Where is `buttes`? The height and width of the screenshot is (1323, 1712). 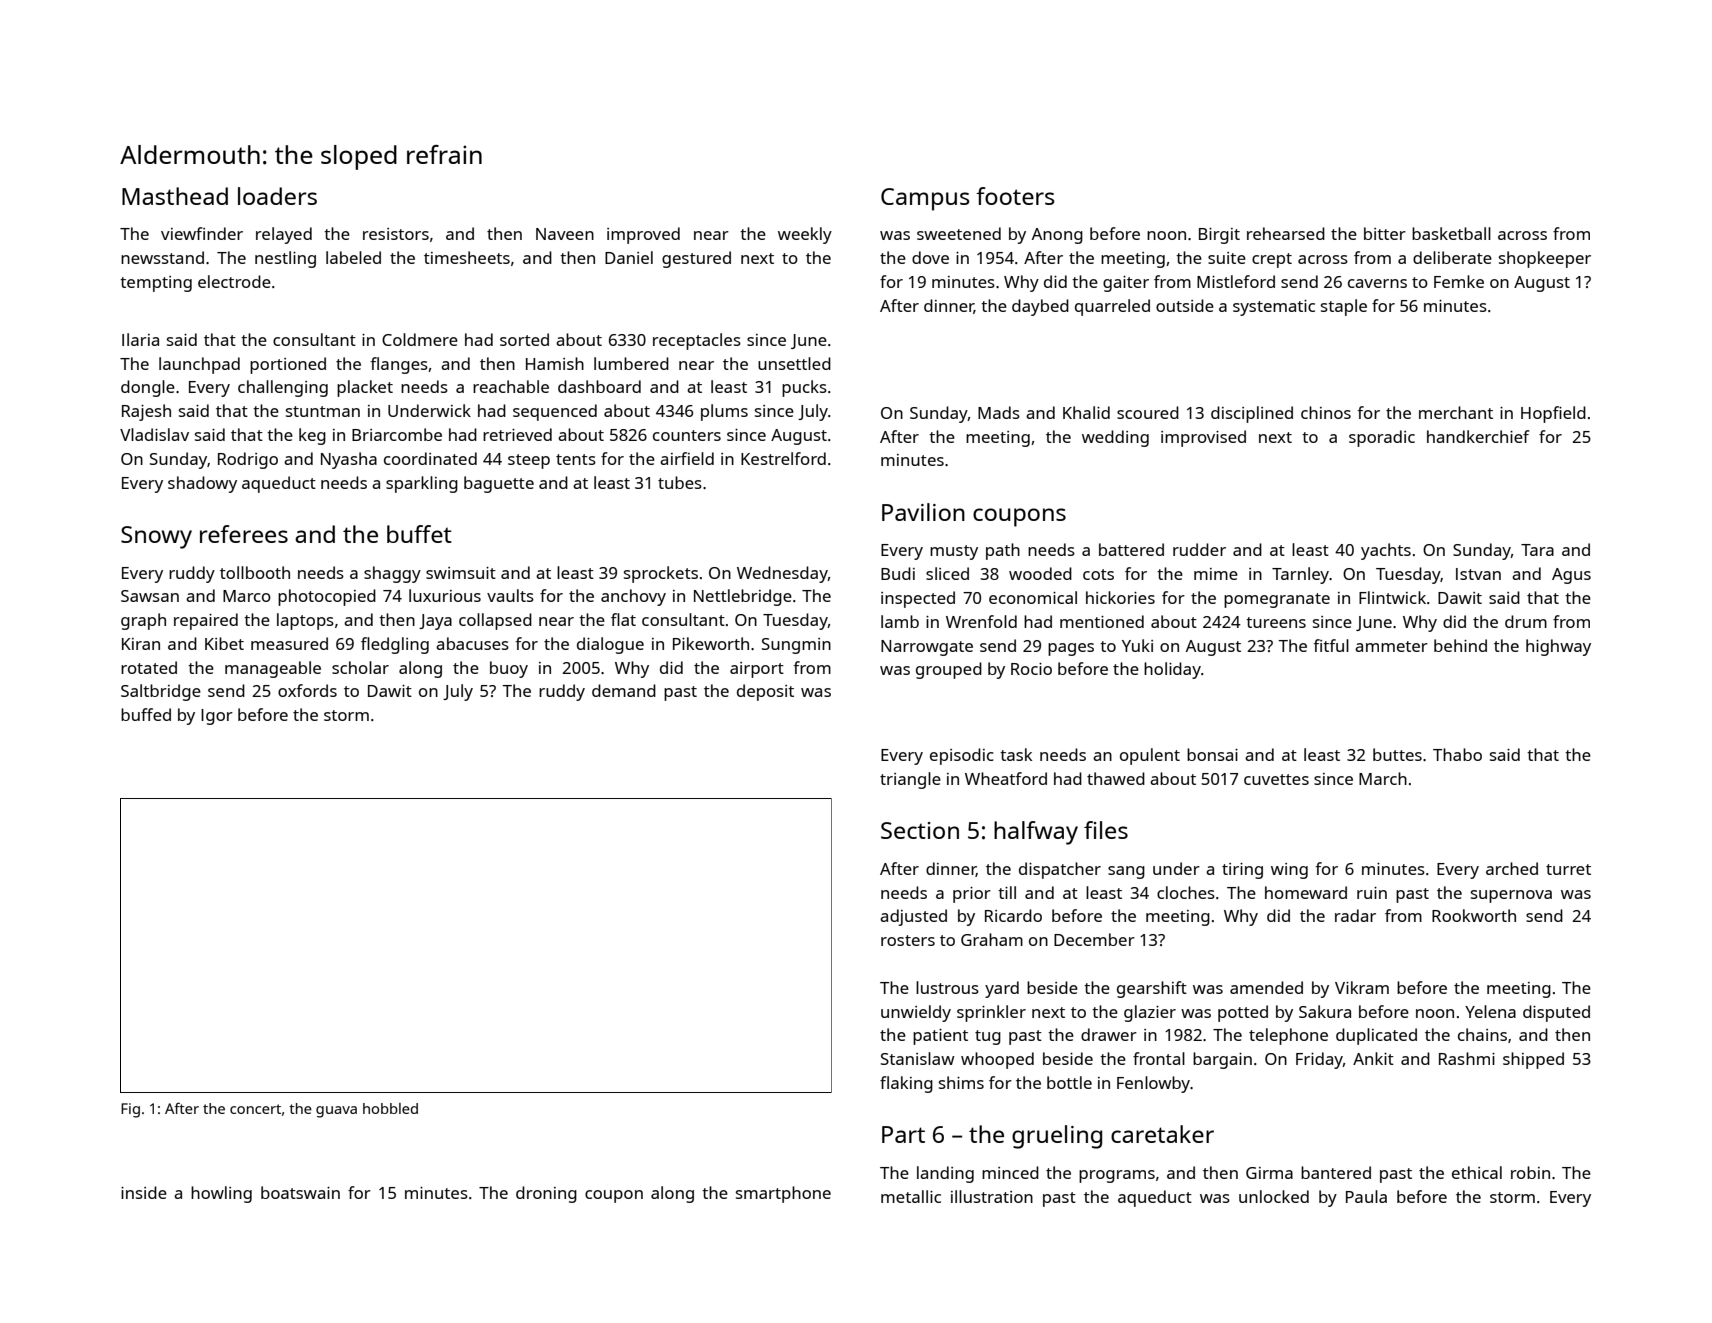
buttes is located at coordinates (1397, 754).
